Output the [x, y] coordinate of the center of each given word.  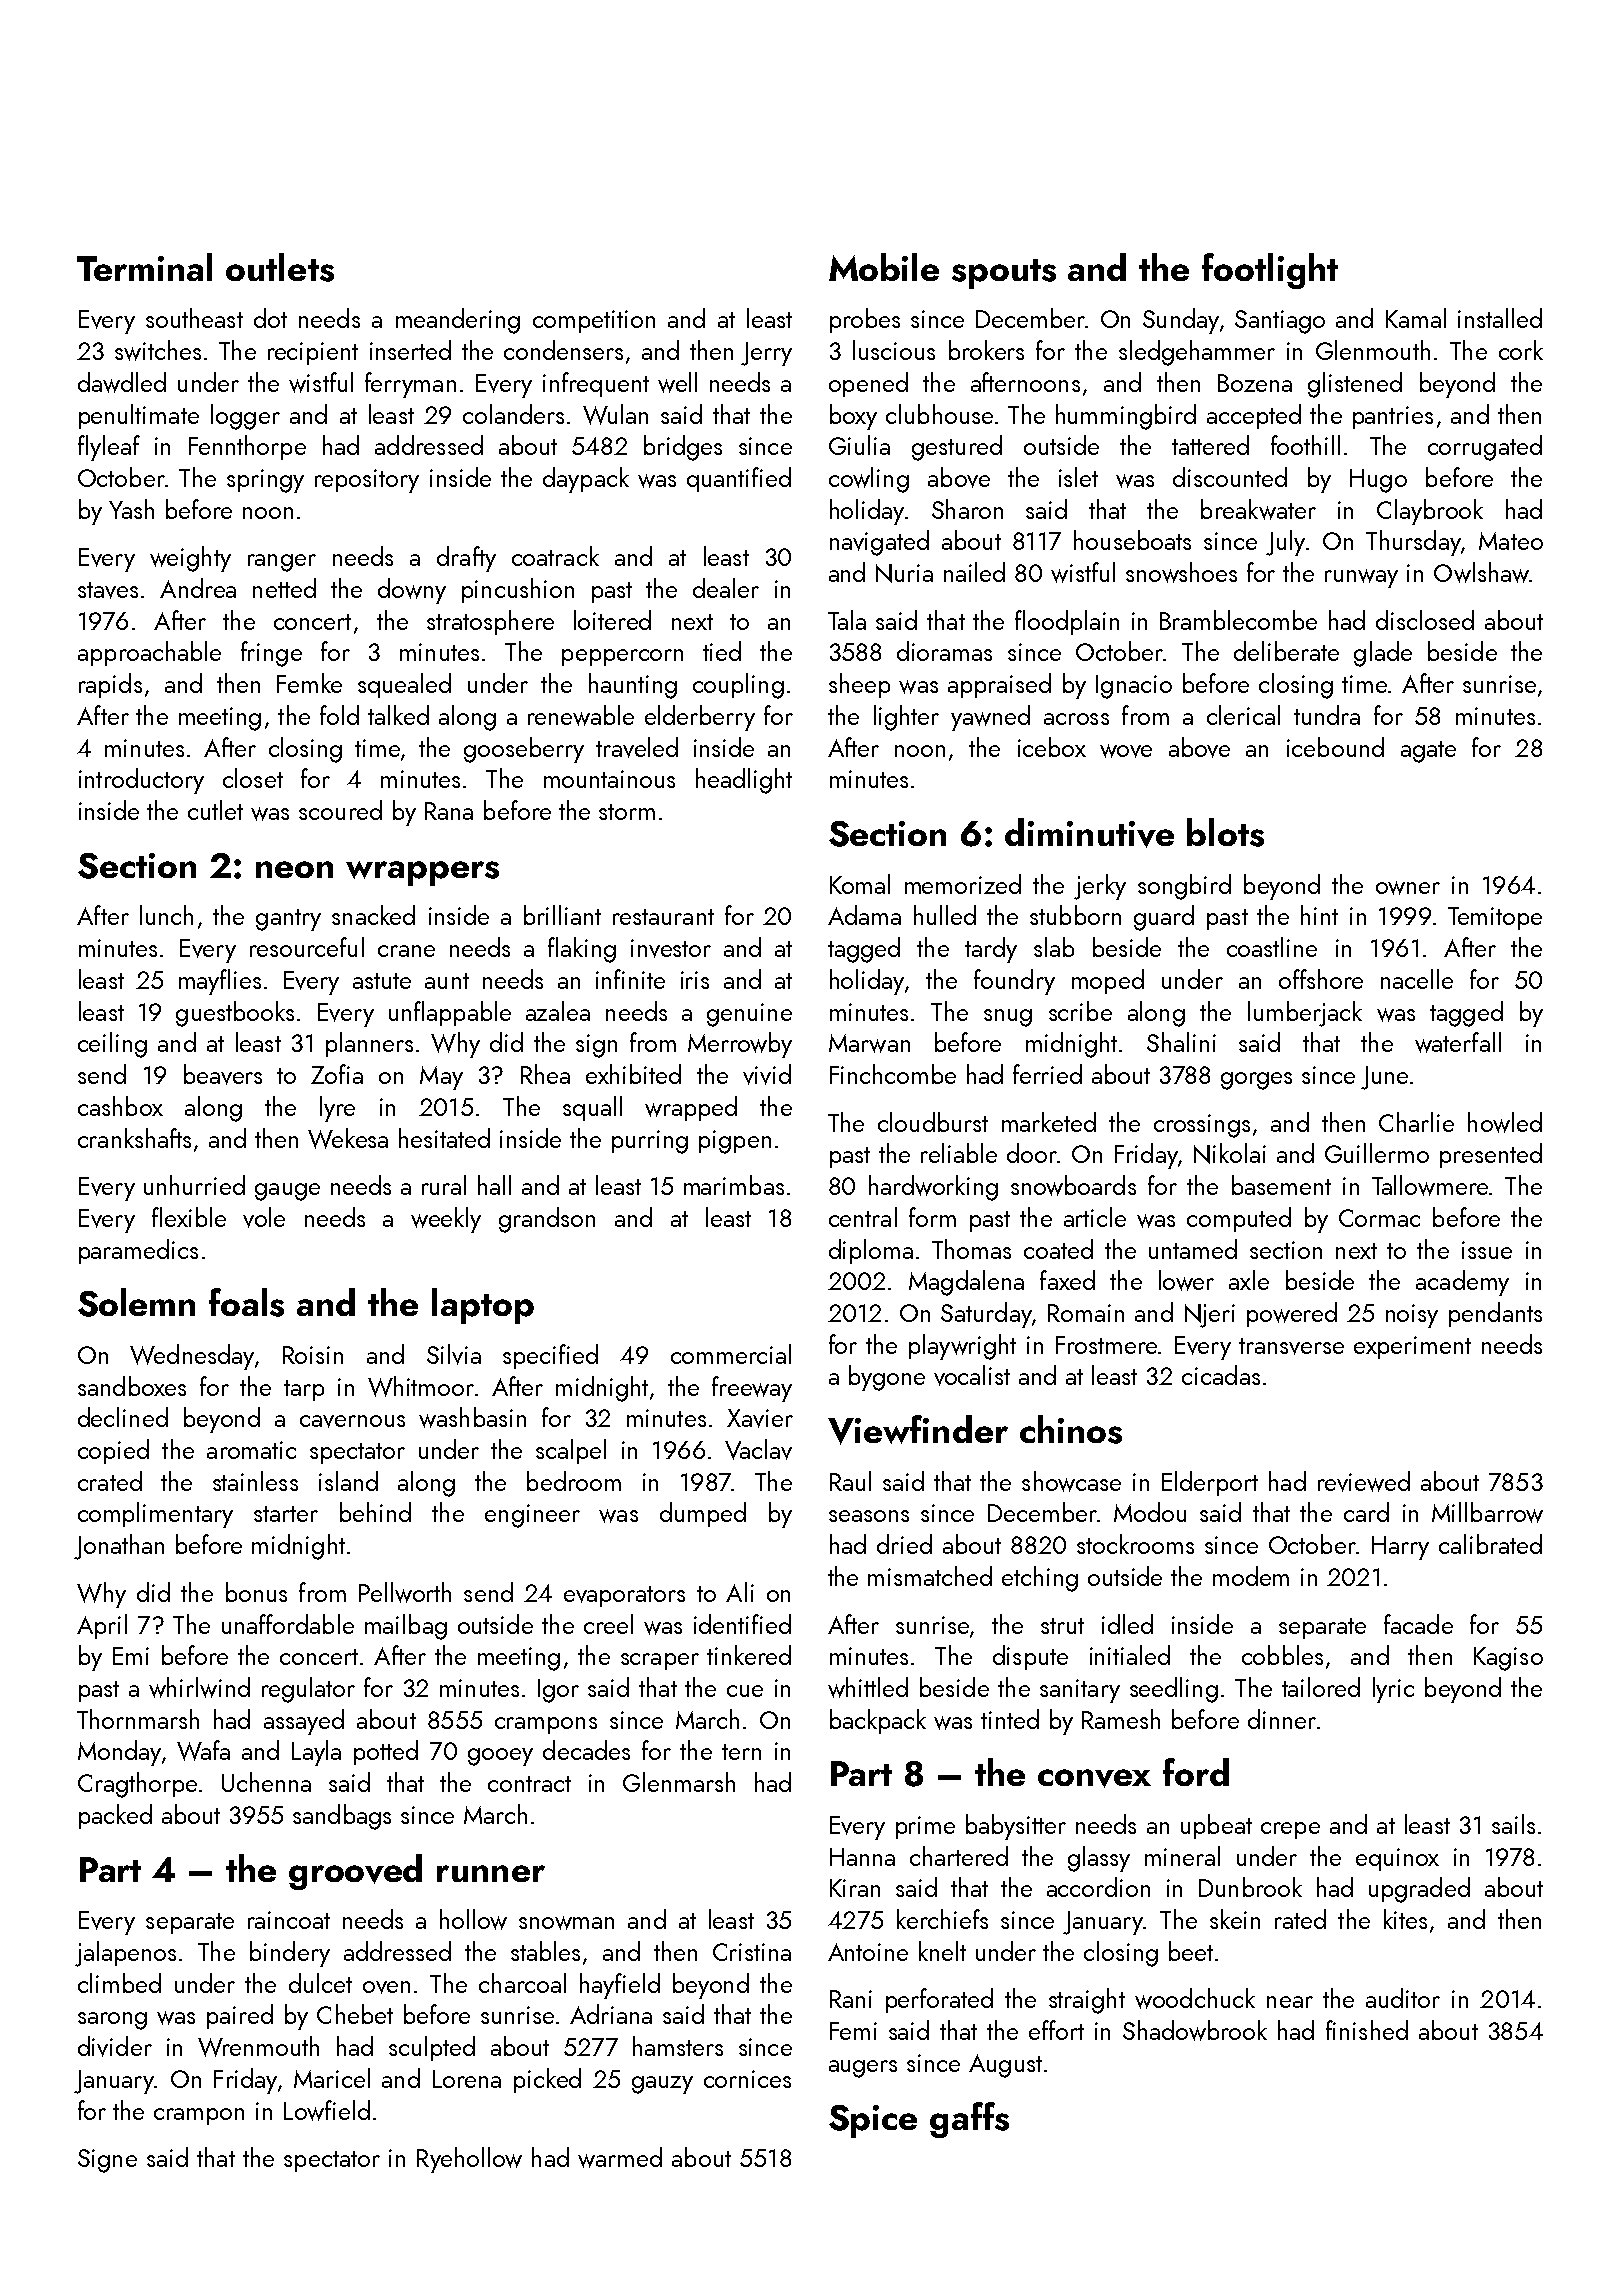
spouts [1004, 274]
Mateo [1511, 541]
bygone [887, 1378]
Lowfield [327, 2110]
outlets [280, 267]
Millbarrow [1487, 1512]
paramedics [138, 1251]
